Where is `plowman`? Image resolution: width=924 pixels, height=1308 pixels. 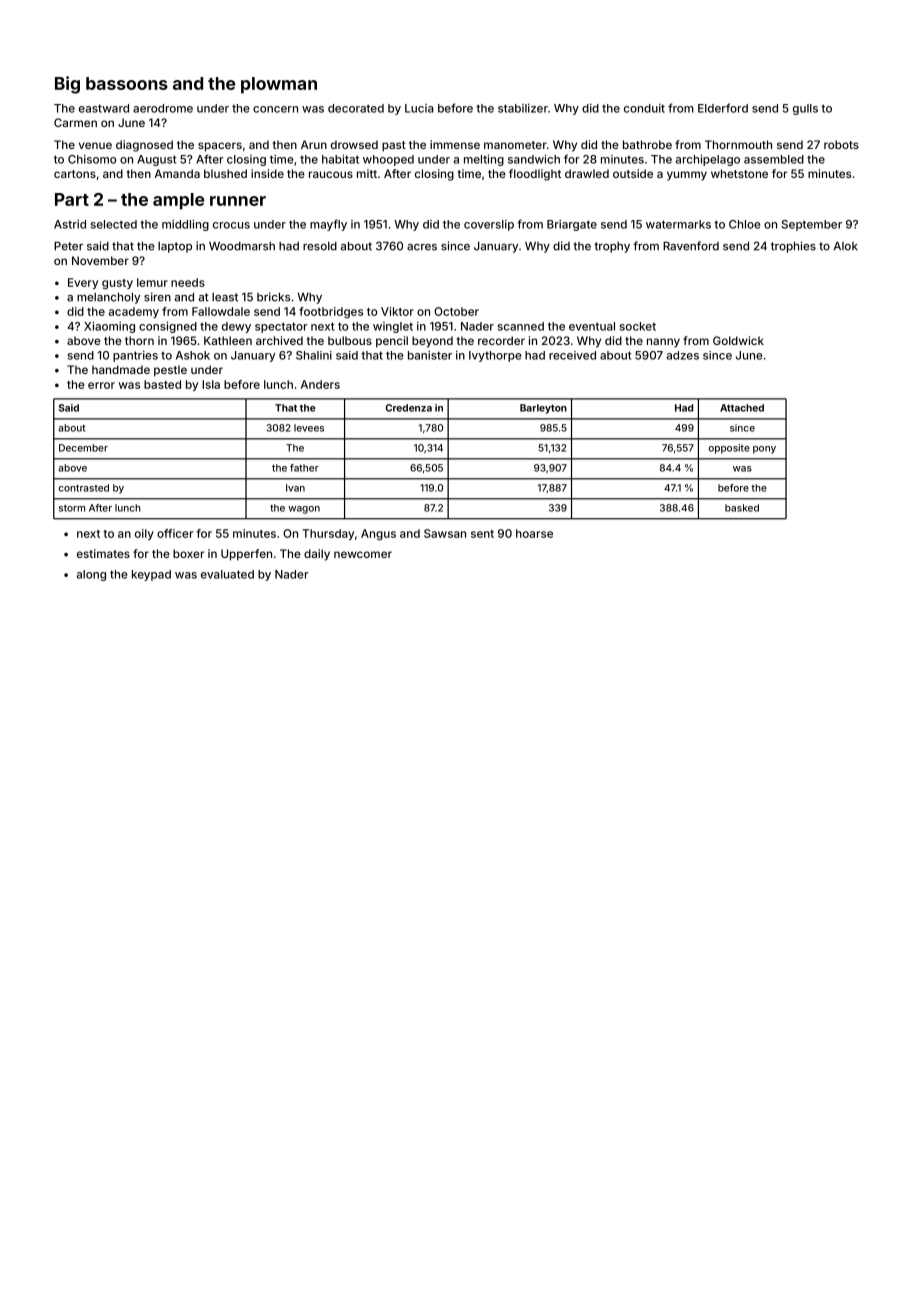
plowman is located at coordinates (279, 85).
